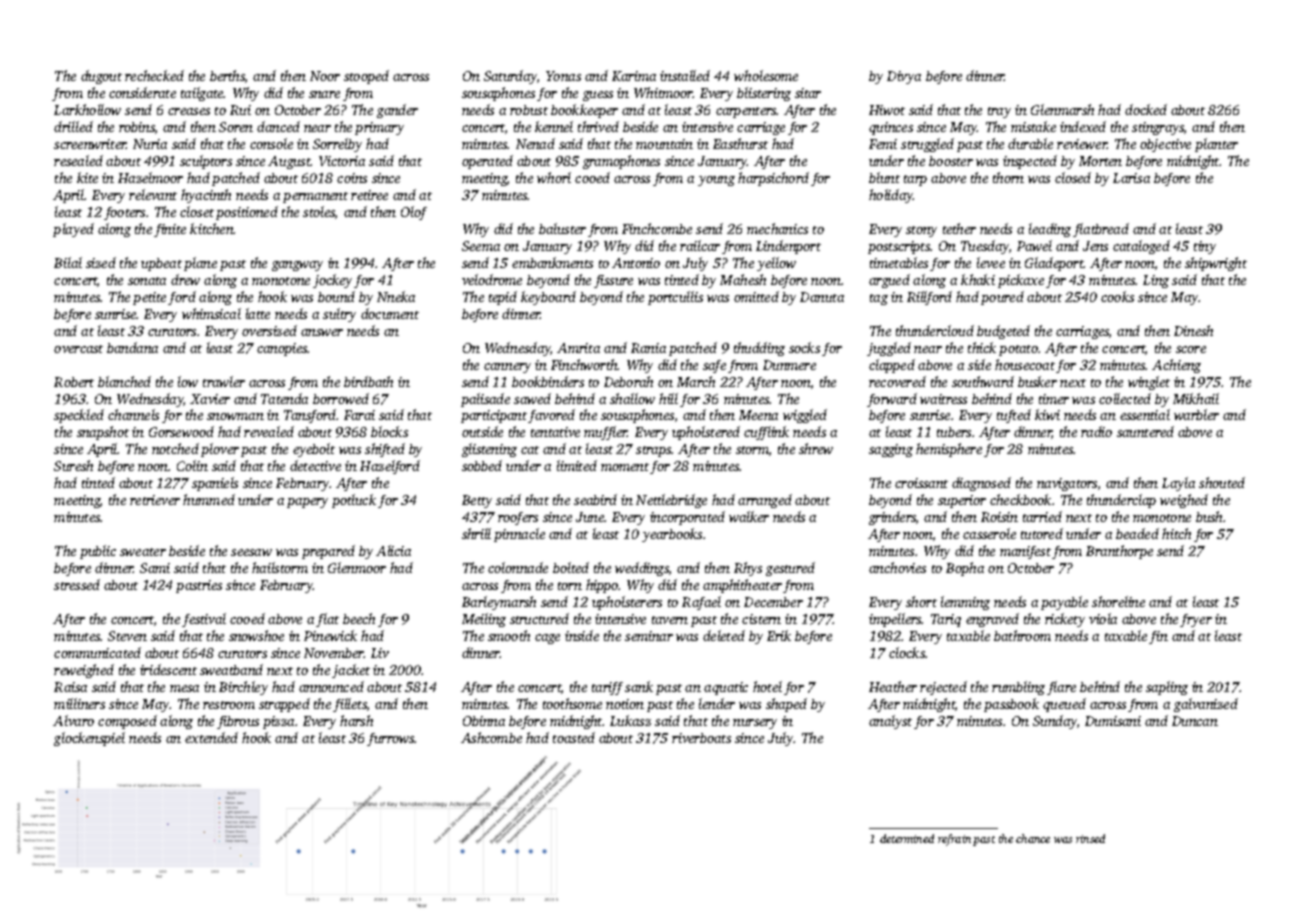  I want to click on palisade, so click(485, 400).
